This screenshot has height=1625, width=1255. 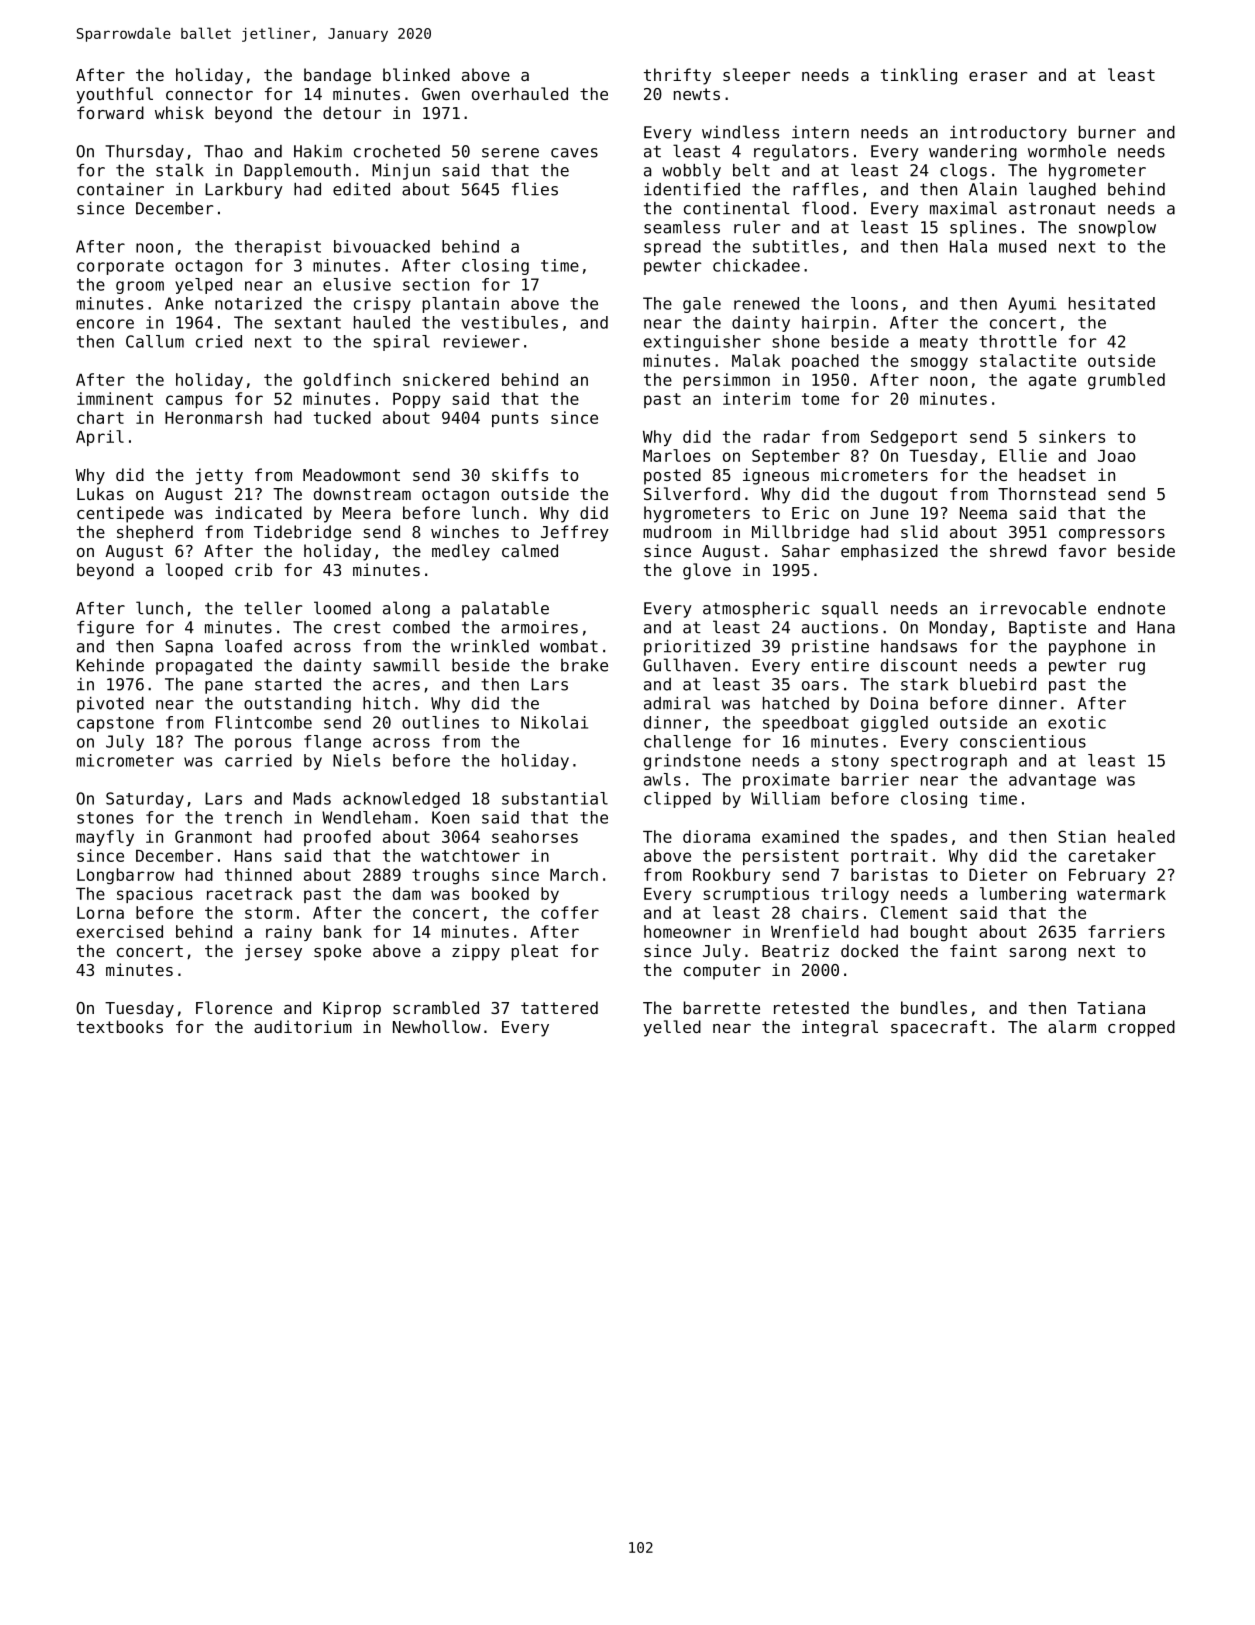 I want to click on bluebird, so click(x=998, y=684).
